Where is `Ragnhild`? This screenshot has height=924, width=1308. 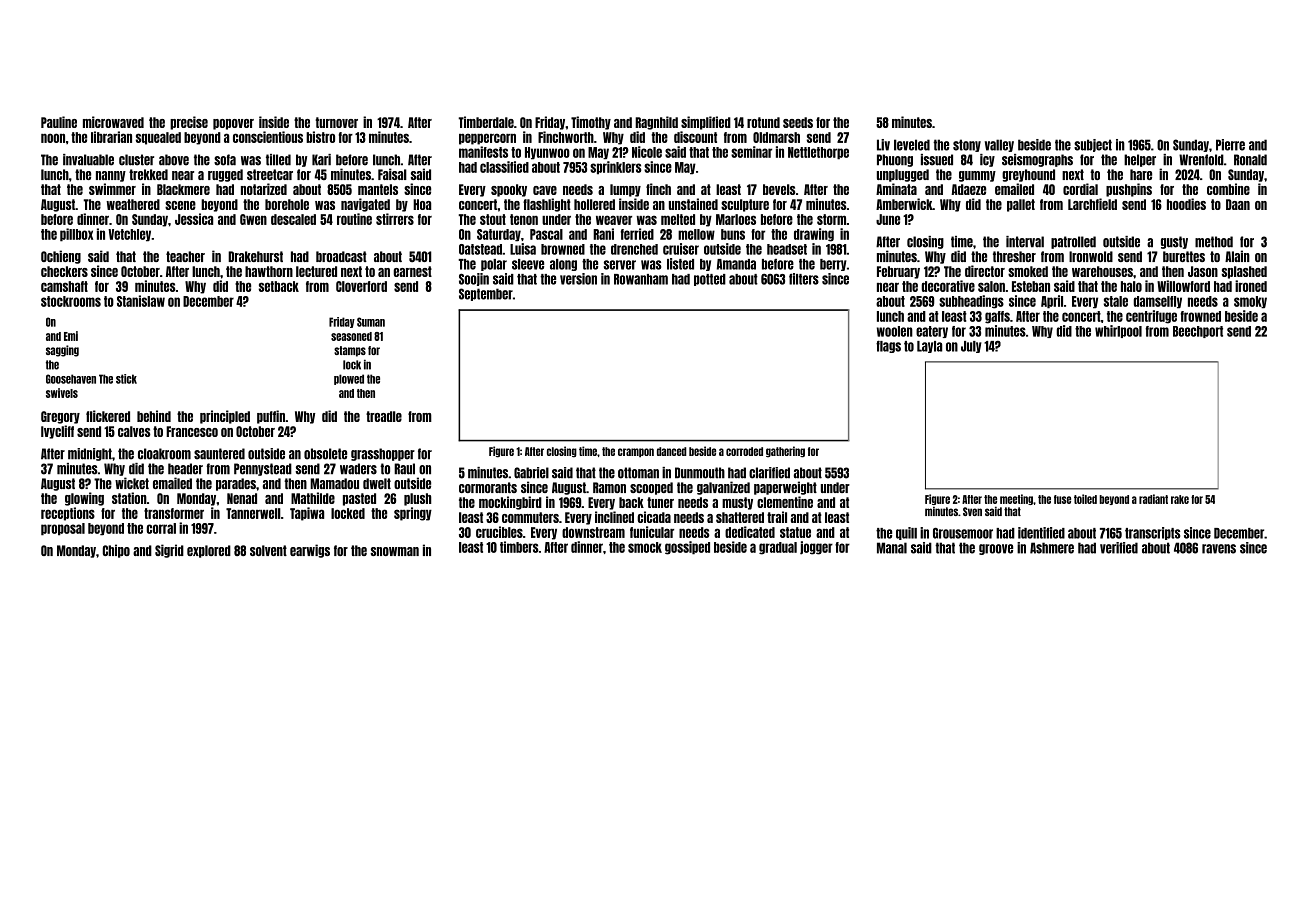
Ragnhild is located at coordinates (656, 123).
